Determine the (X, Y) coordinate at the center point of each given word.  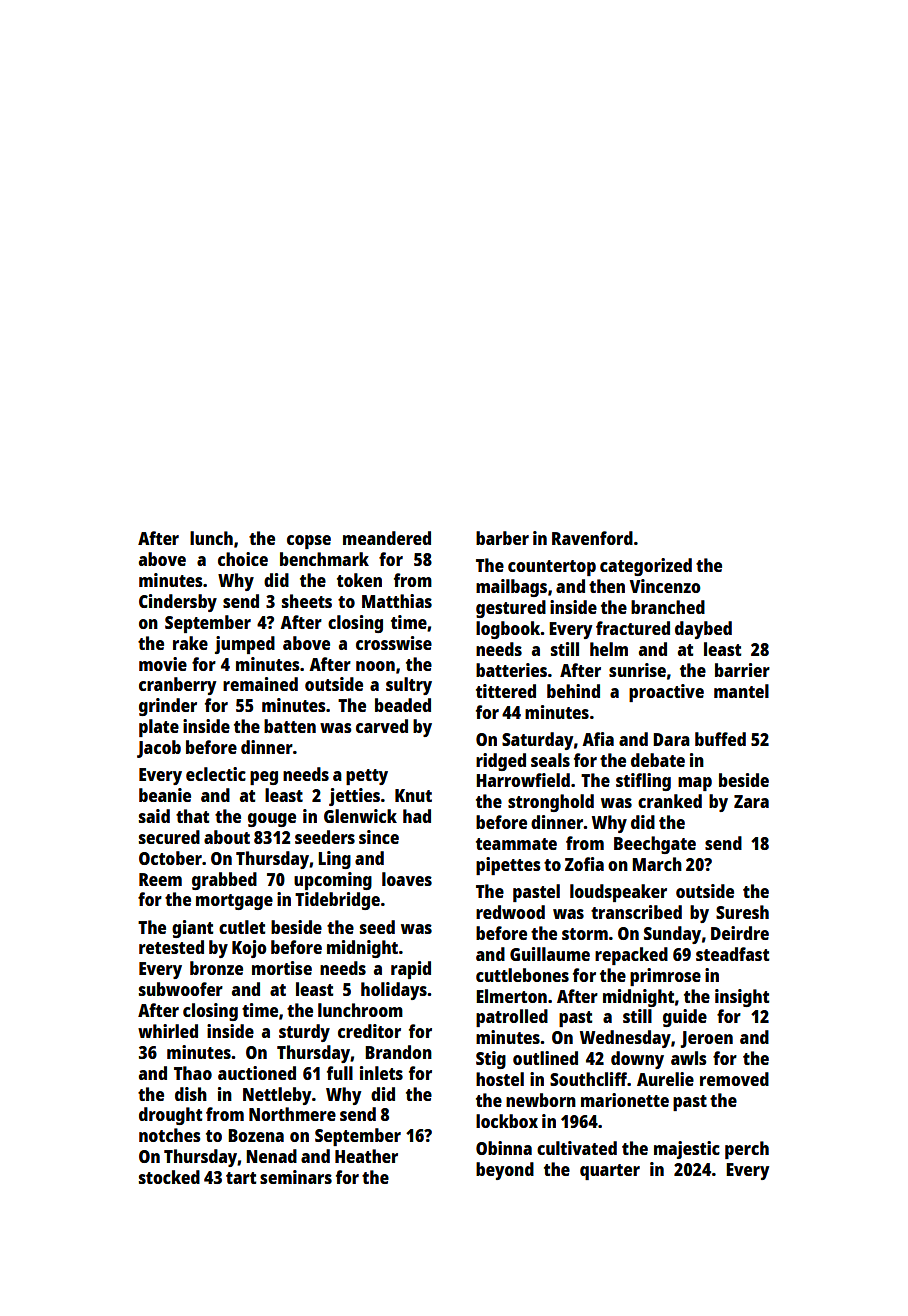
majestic (687, 1150)
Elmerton (511, 996)
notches (169, 1135)
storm (585, 934)
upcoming (333, 881)
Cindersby (178, 603)
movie (163, 664)
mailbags (511, 588)
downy (637, 1060)
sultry (409, 686)
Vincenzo (665, 586)
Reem (160, 879)
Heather (366, 1156)
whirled (168, 1031)
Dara (671, 739)
